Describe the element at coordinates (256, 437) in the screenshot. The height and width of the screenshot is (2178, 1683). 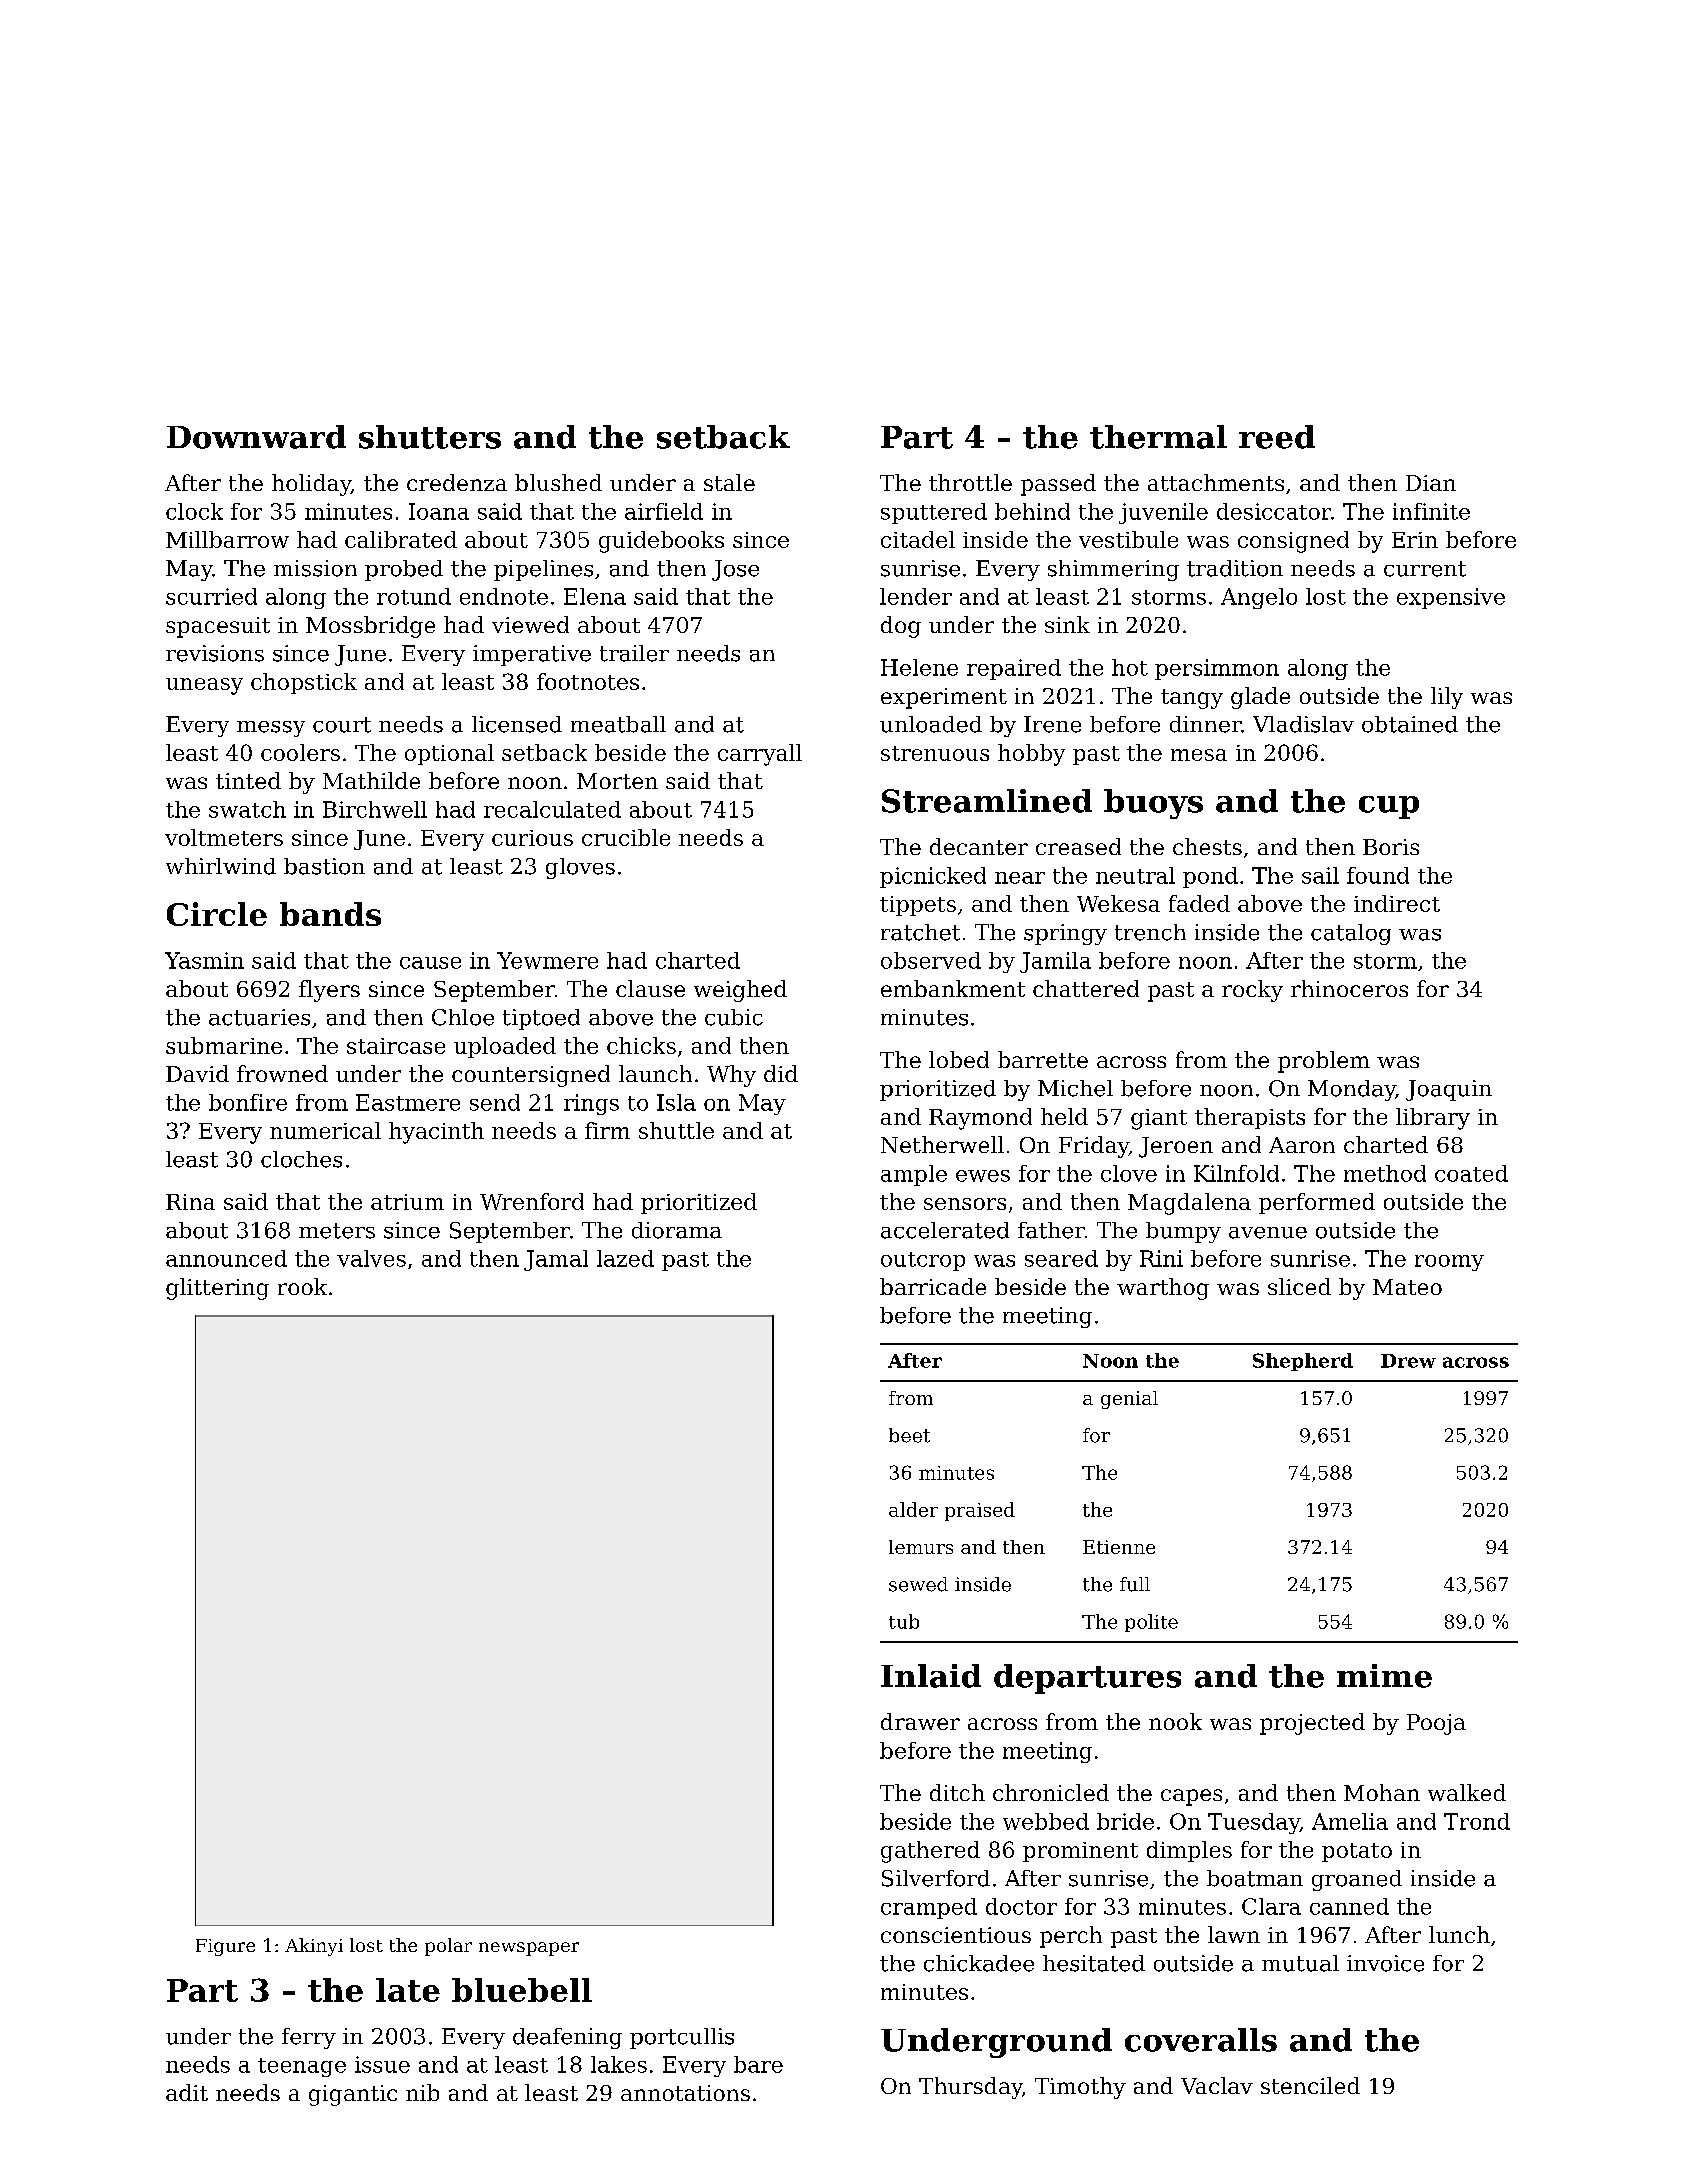
I see `Downward` at that location.
